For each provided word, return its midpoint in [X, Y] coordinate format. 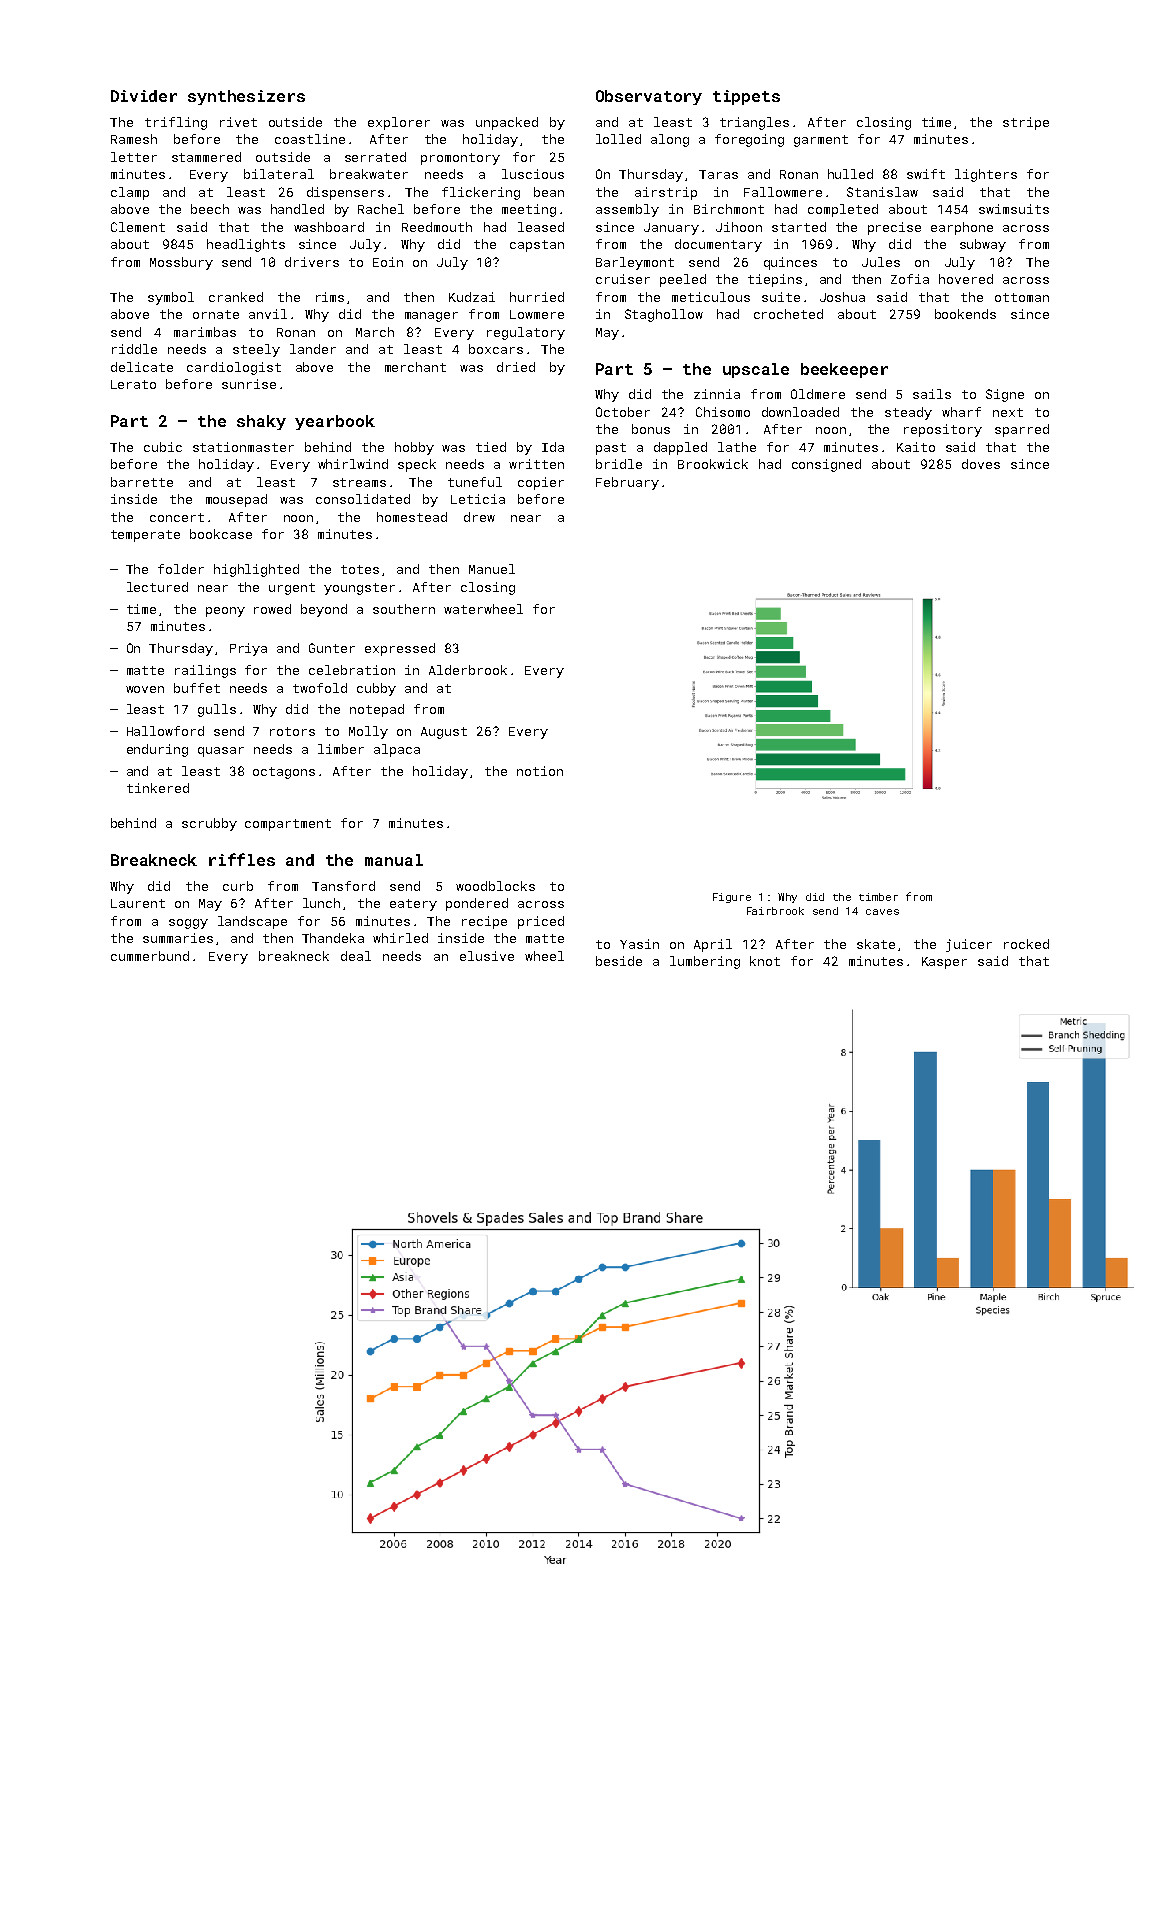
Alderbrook [468, 670]
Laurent [138, 903]
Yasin [639, 944]
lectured [157, 587]
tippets [746, 97]
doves [981, 464]
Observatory [649, 97]
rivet [238, 122]
